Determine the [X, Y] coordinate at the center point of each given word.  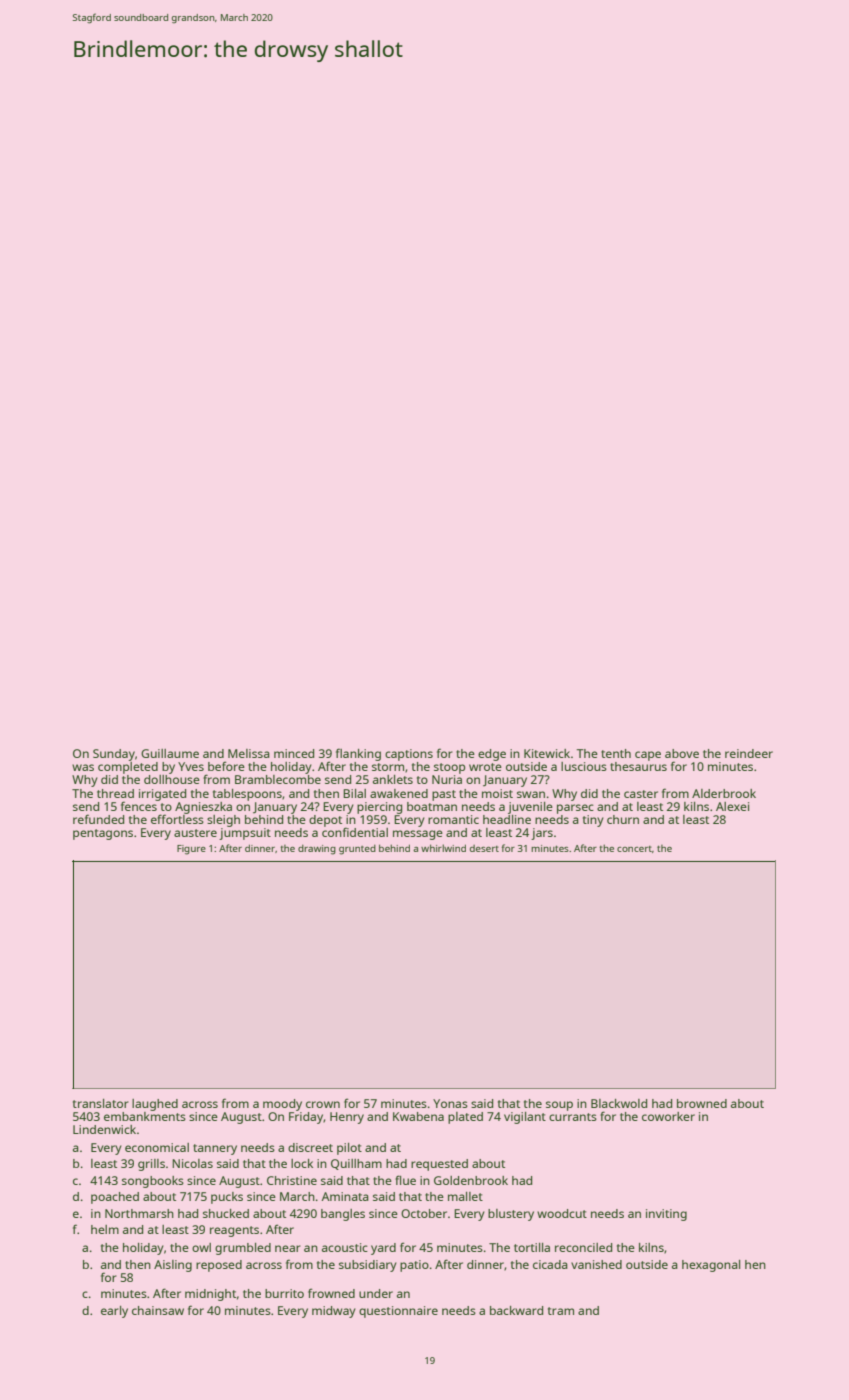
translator [101, 1103]
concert [634, 849]
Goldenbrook [471, 1180]
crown [323, 1104]
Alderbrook [724, 793]
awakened [399, 793]
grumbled [243, 1249]
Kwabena [418, 1116]
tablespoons [247, 795]
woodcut [562, 1213]
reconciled [583, 1247]
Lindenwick [104, 1129]
